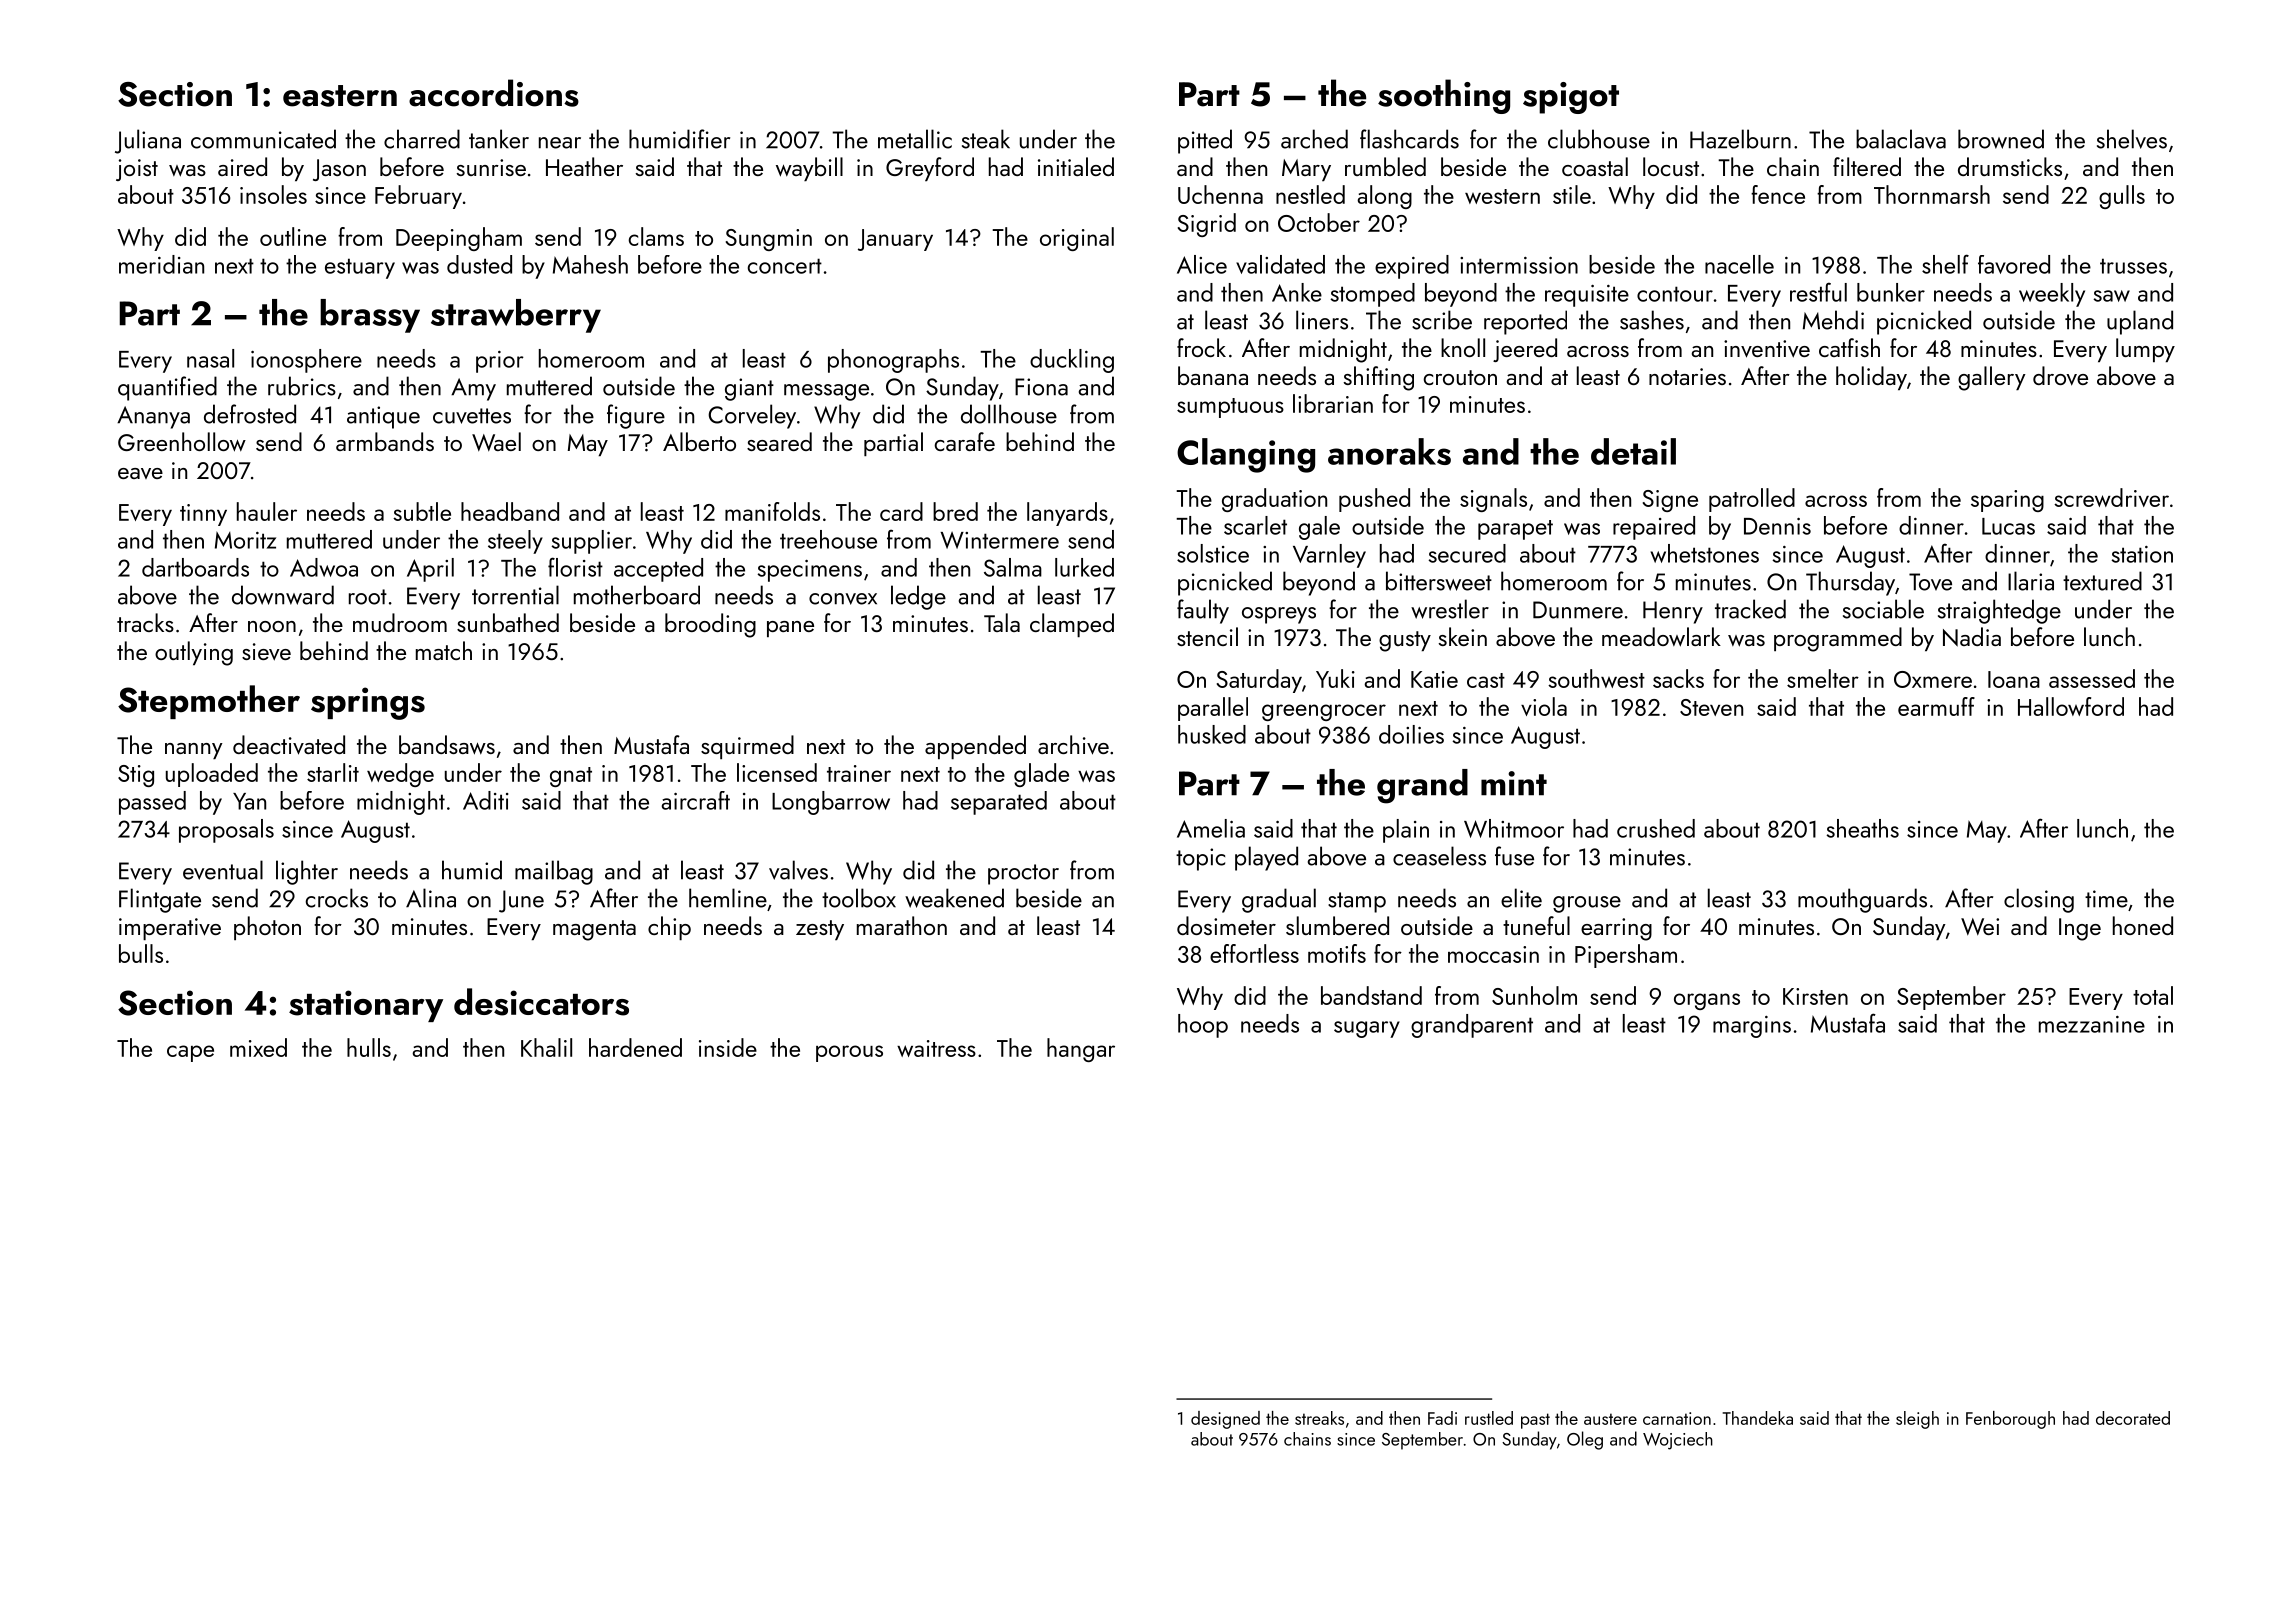 The width and height of the screenshot is (2292, 1620). Describe the element at coordinates (1319, 1418) in the screenshot. I see `streaks` at that location.
